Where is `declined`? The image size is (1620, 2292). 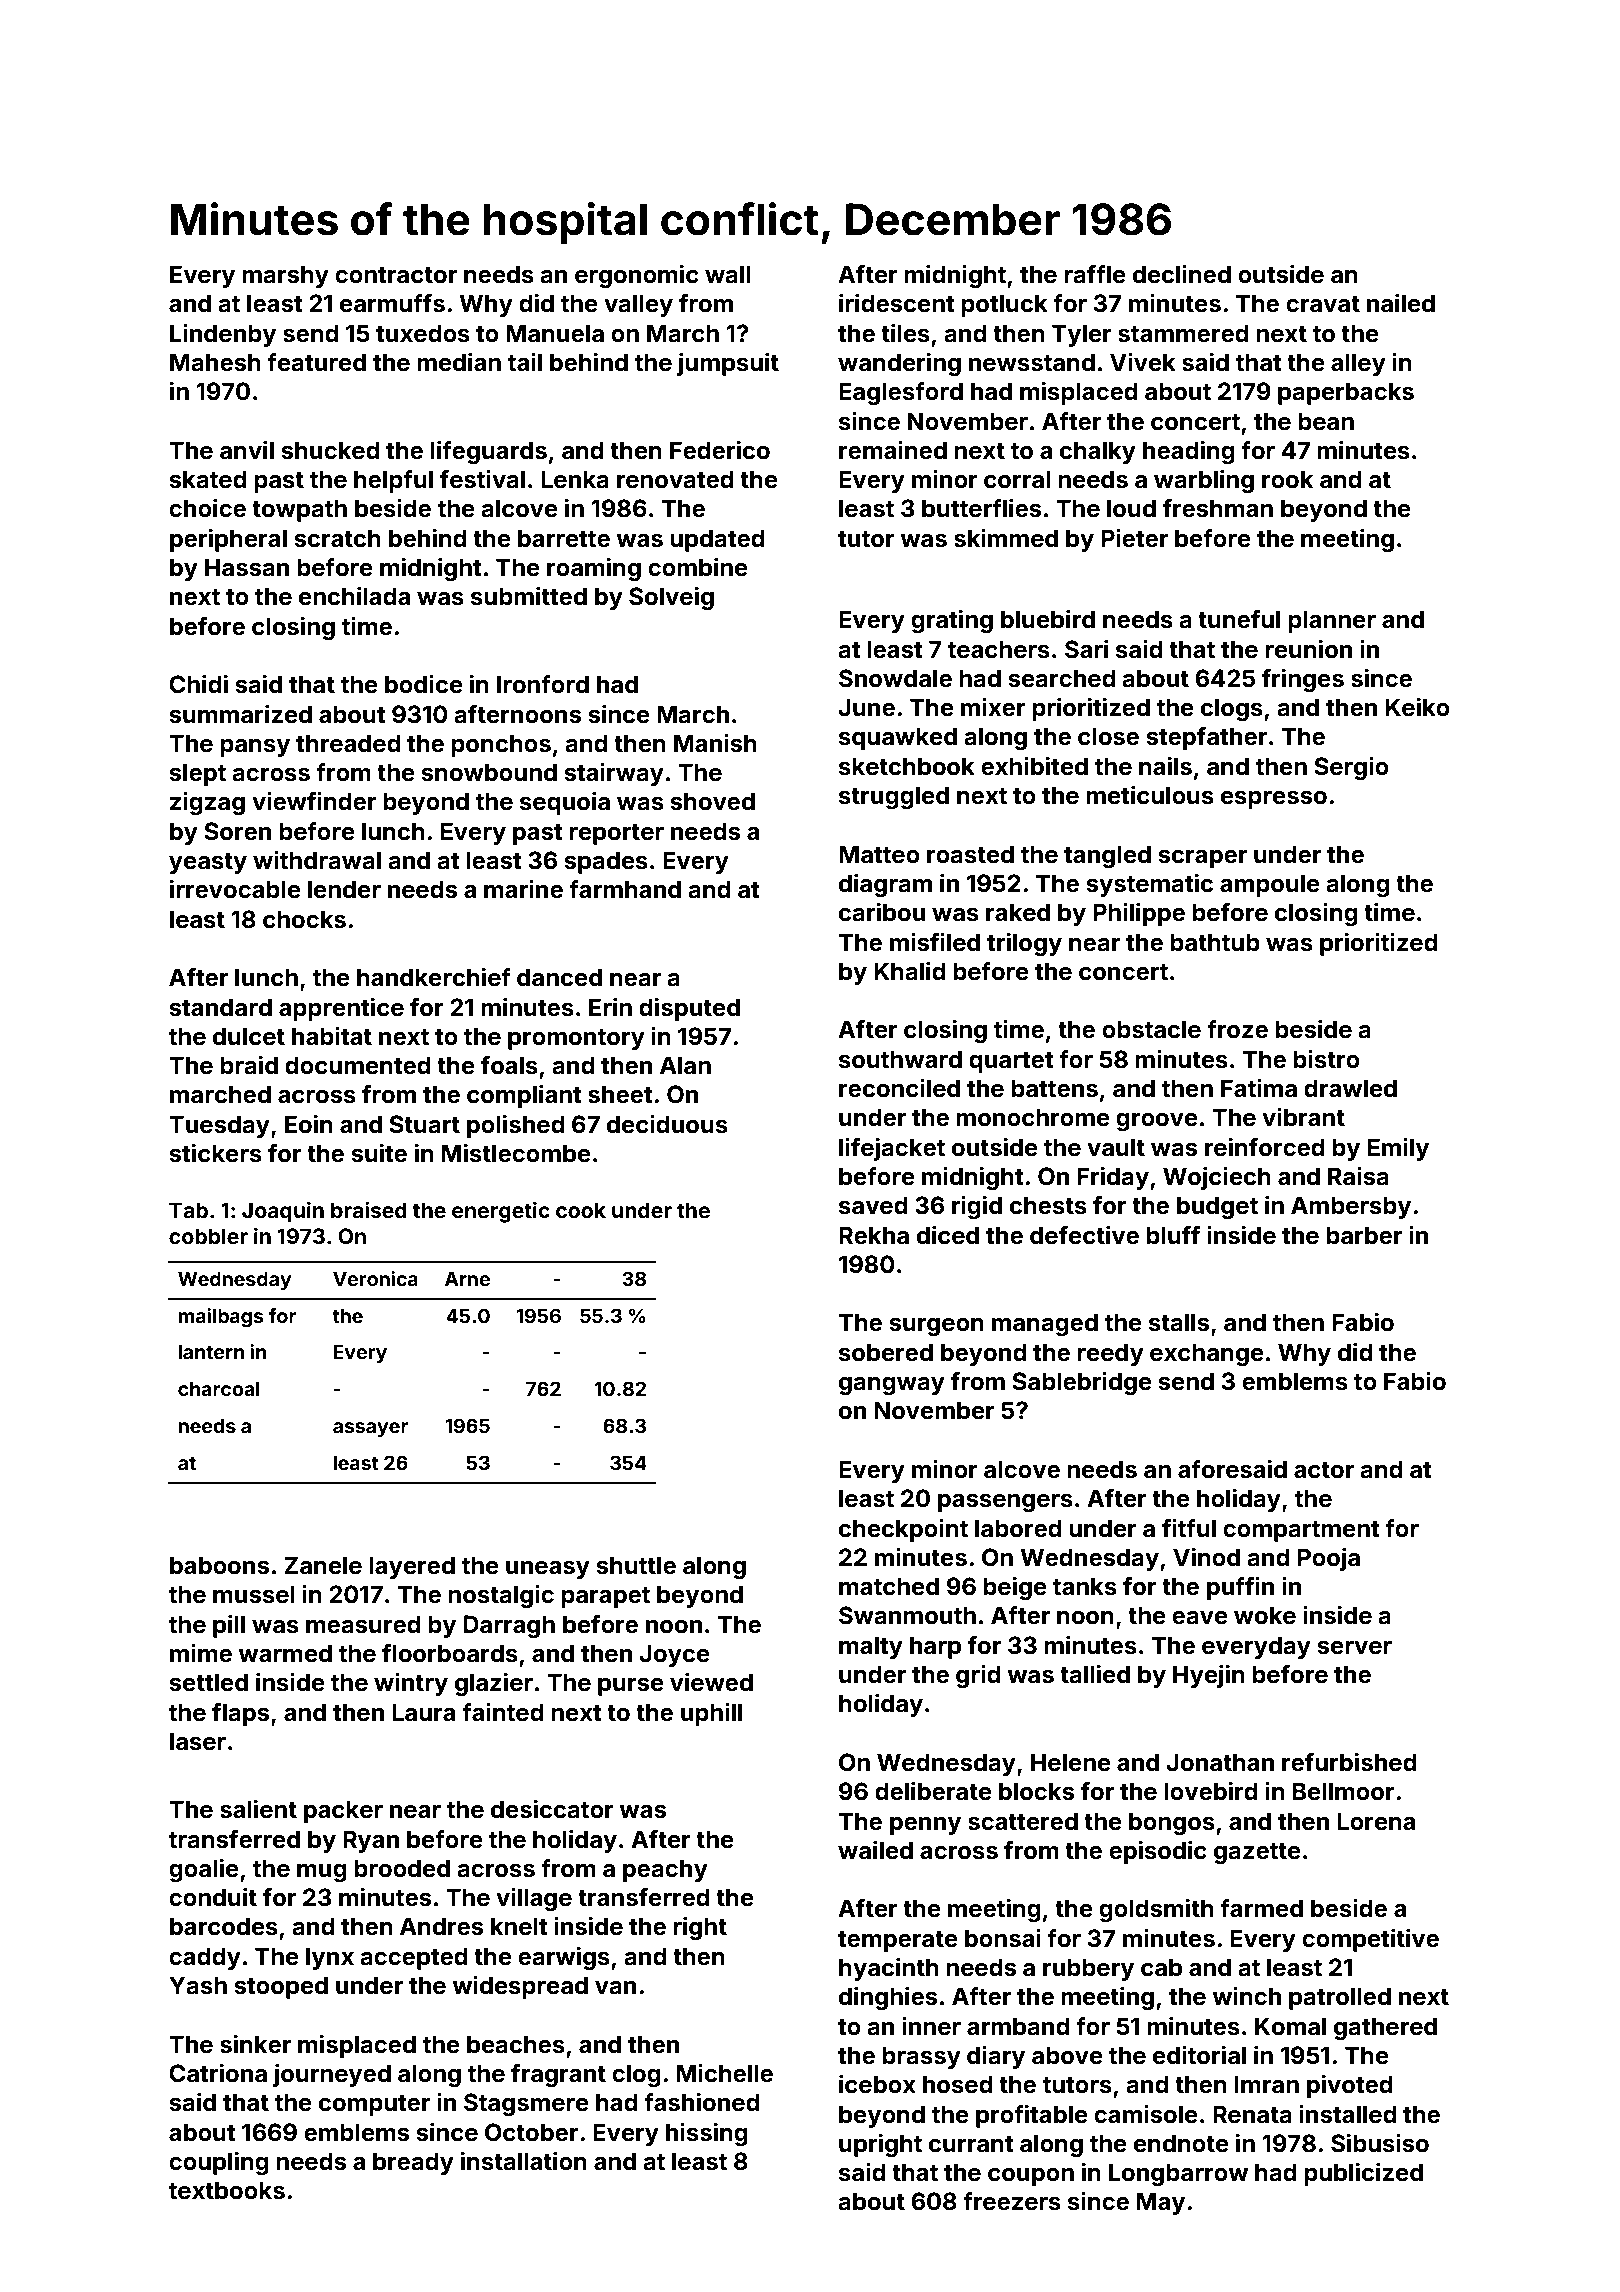 declined is located at coordinates (1182, 274).
